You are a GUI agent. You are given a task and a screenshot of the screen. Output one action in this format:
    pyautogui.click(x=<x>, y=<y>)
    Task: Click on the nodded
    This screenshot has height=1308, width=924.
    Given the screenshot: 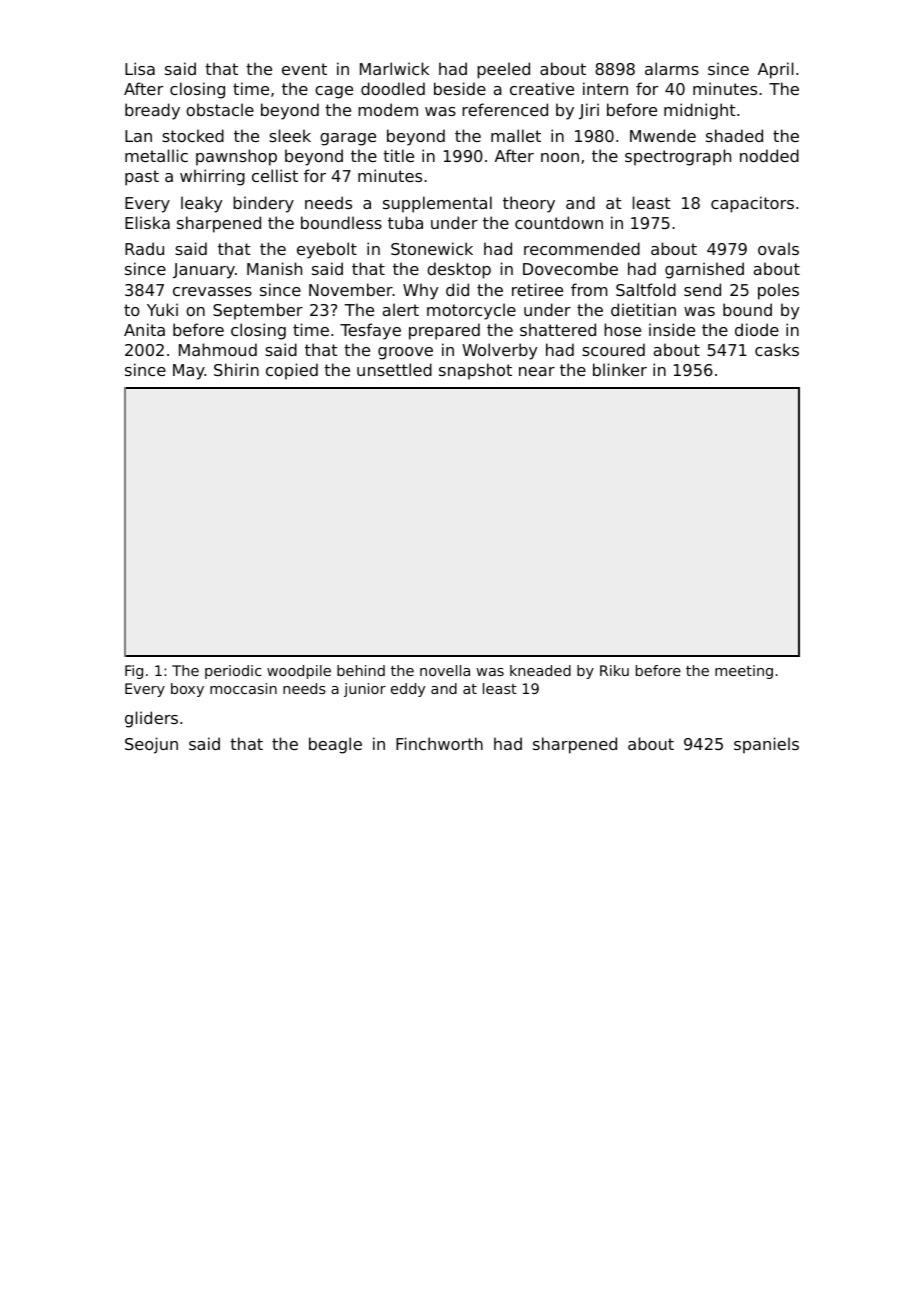 What is the action you would take?
    pyautogui.click(x=769, y=155)
